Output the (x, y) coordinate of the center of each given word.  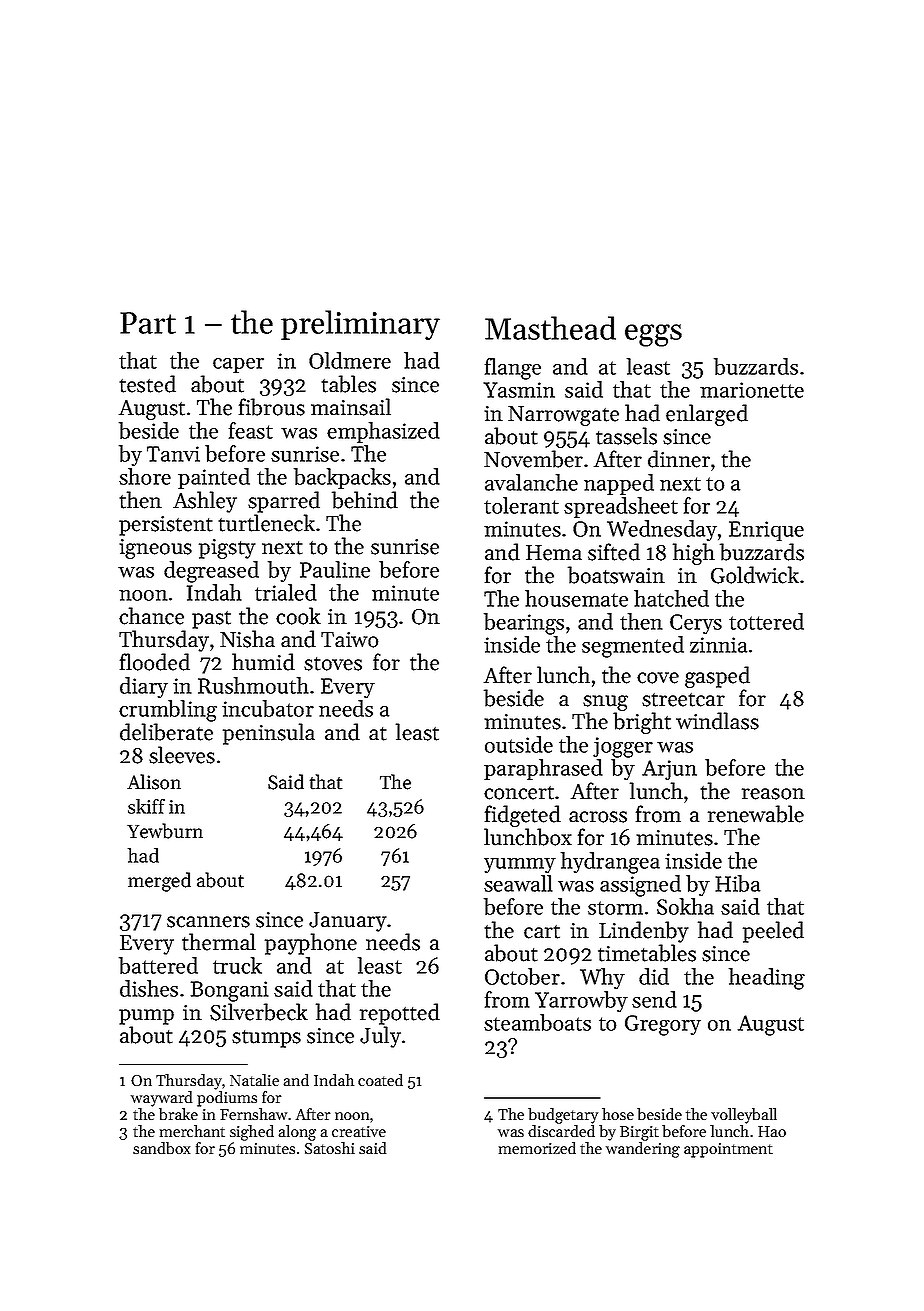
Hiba (737, 883)
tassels (626, 436)
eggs (653, 335)
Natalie (254, 1080)
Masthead (550, 328)
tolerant (521, 505)
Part (148, 323)
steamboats (537, 1022)
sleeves (182, 755)
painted (214, 478)
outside (519, 744)
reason (773, 794)
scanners (208, 922)
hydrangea (610, 863)
